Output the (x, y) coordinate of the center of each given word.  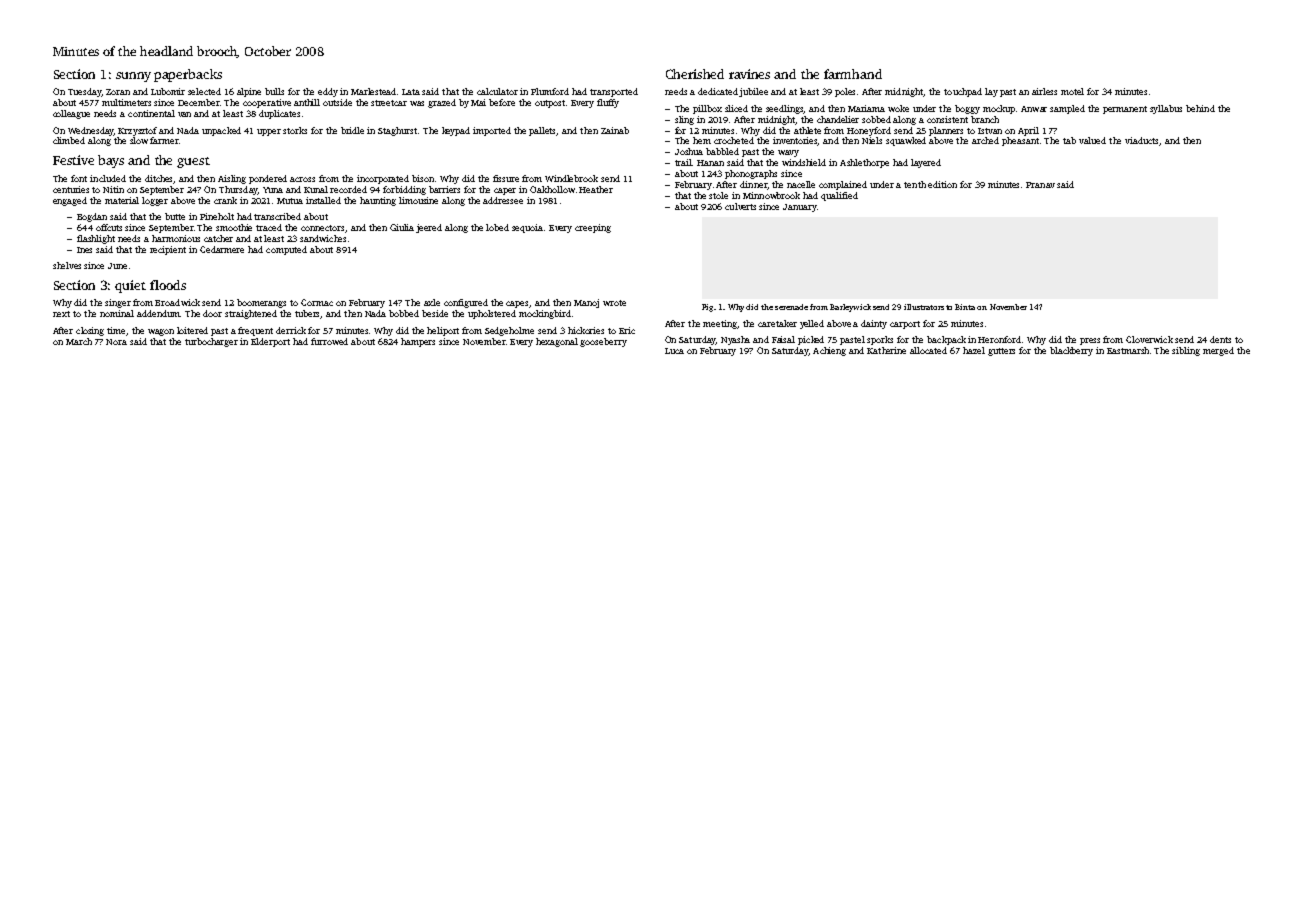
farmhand (853, 74)
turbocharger (211, 342)
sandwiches (323, 238)
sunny (133, 77)
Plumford (550, 91)
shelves (67, 265)
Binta (965, 307)
